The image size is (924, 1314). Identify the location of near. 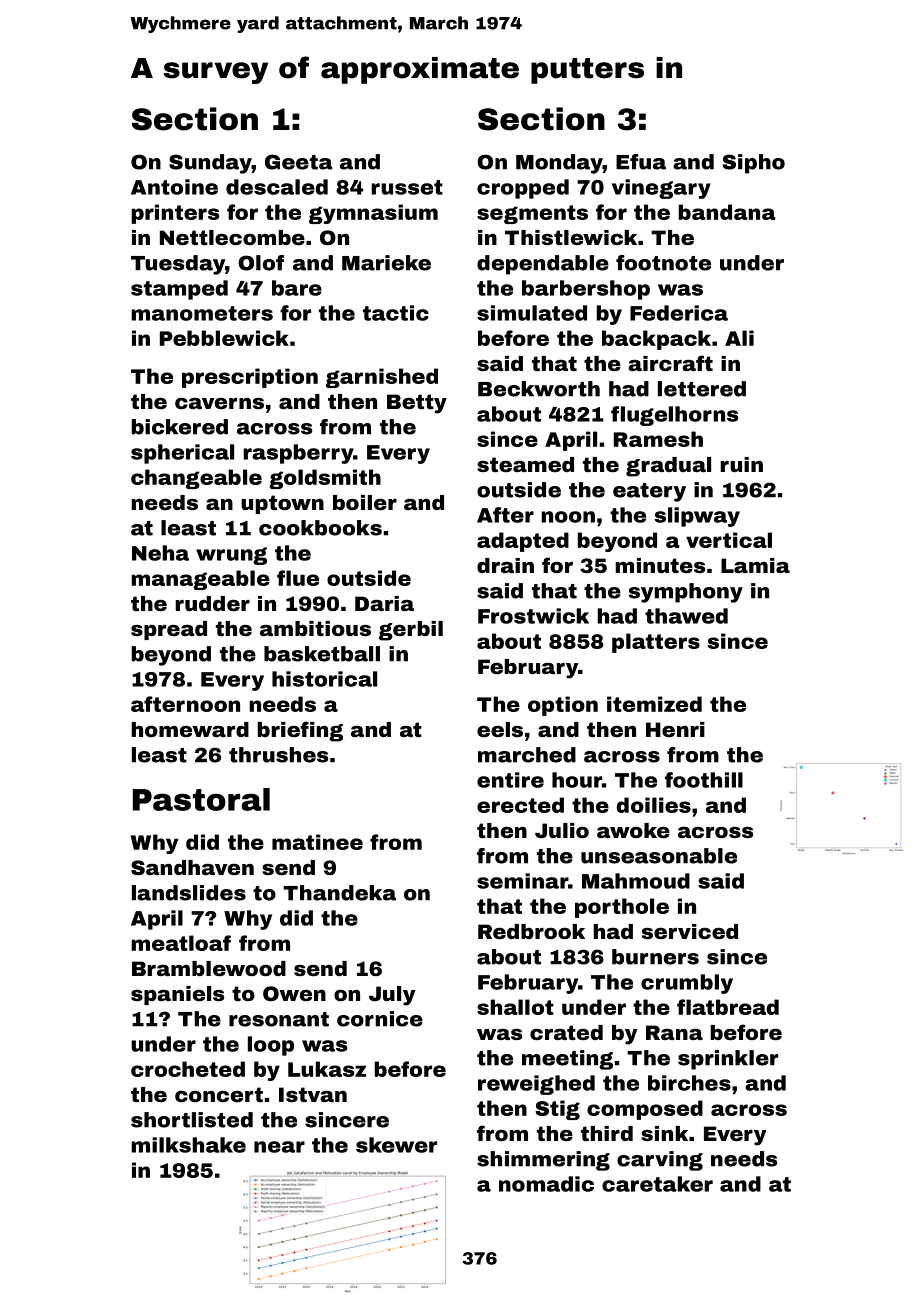
(279, 1147).
